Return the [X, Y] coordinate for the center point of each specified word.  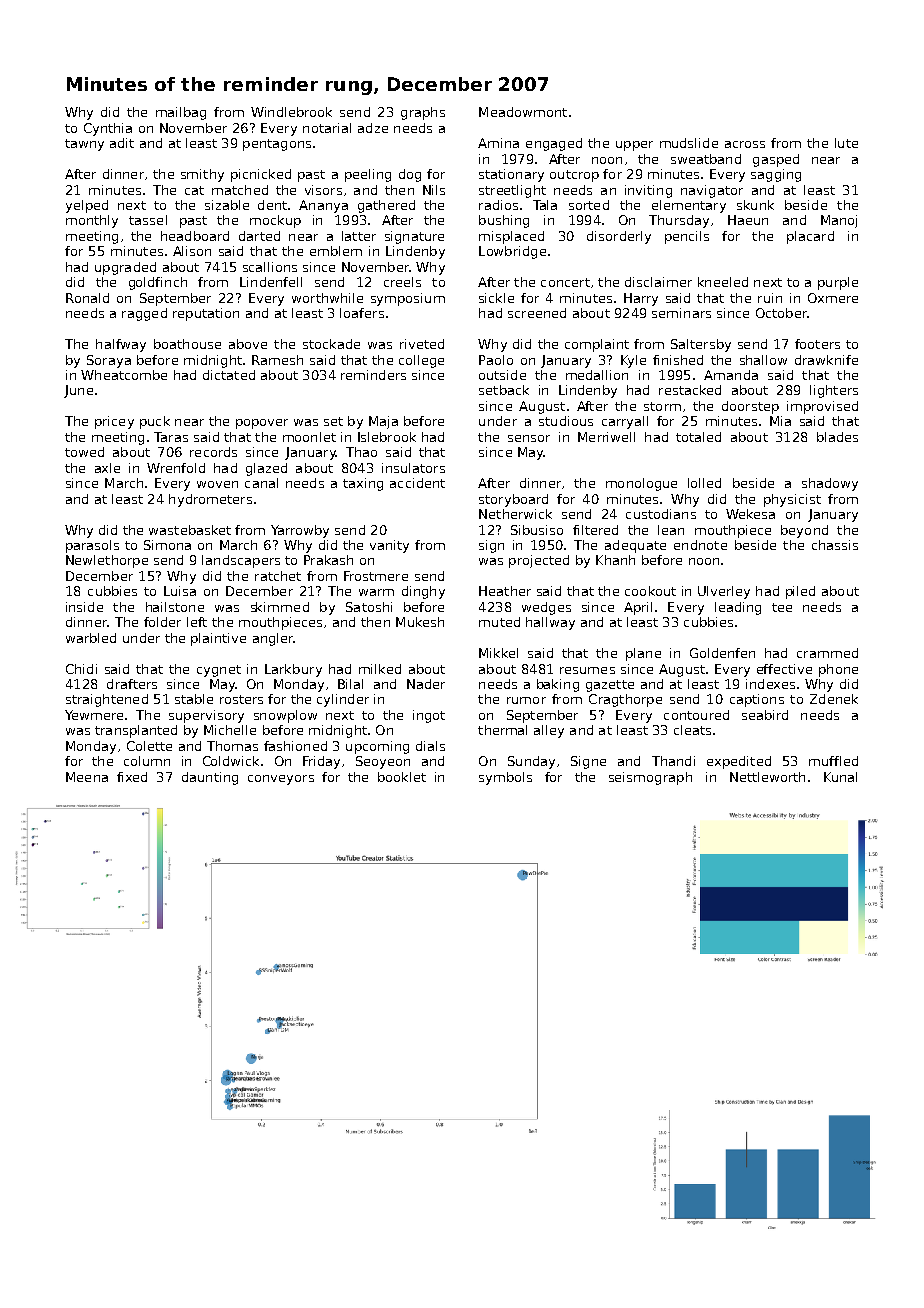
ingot [429, 716]
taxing [363, 484]
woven [217, 484]
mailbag [181, 113]
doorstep [750, 407]
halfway [121, 345]
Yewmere [94, 715]
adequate [635, 546]
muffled [833, 761]
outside [502, 375]
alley [549, 731]
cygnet [219, 671]
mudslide [689, 143]
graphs [423, 113]
